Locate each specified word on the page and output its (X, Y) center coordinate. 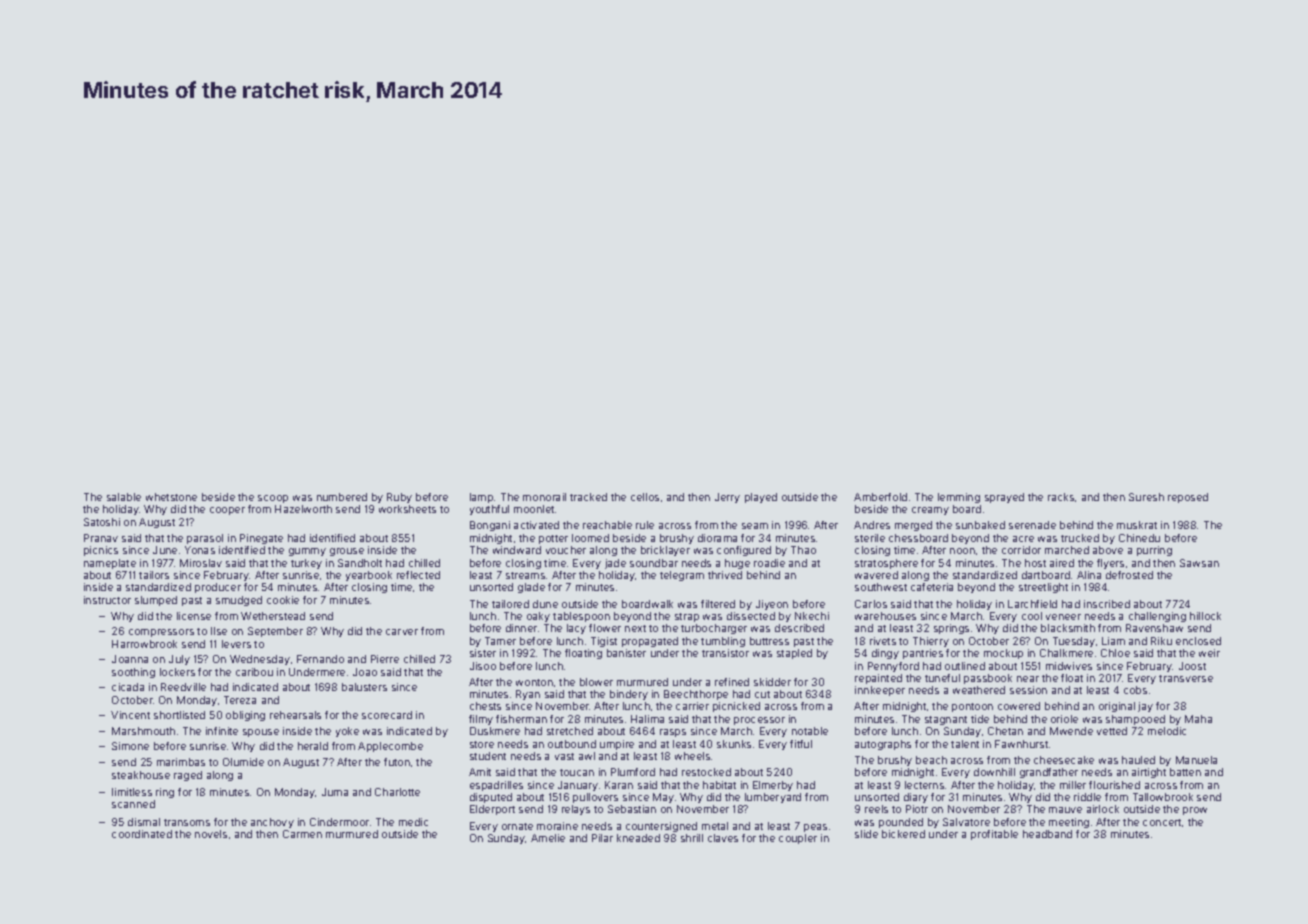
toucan (577, 772)
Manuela (1196, 760)
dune (545, 604)
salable (124, 497)
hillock (1205, 616)
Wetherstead (273, 616)
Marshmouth (143, 731)
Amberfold (880, 497)
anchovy (272, 823)
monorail (544, 497)
